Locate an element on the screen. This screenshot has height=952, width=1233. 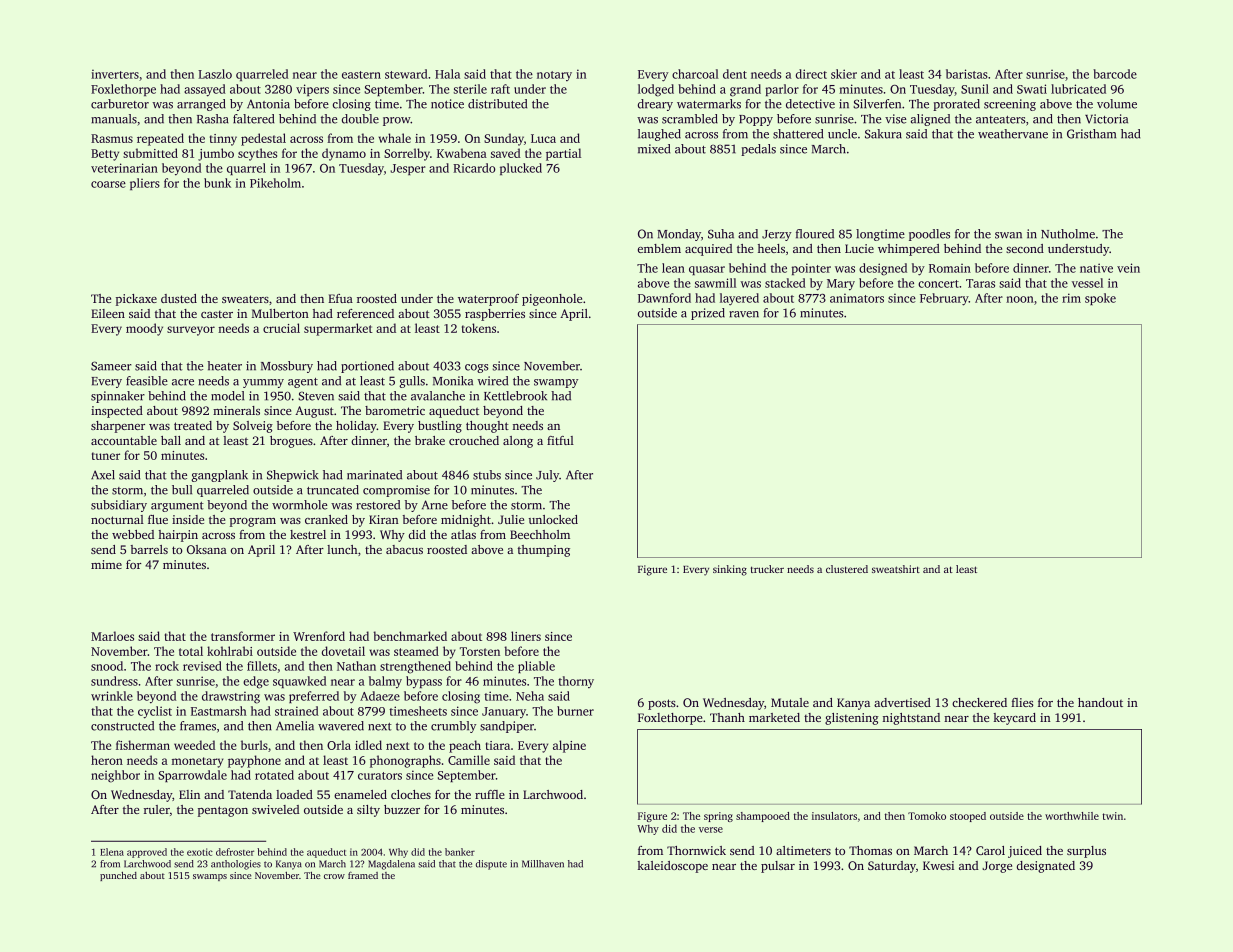
sweaters is located at coordinates (245, 299).
